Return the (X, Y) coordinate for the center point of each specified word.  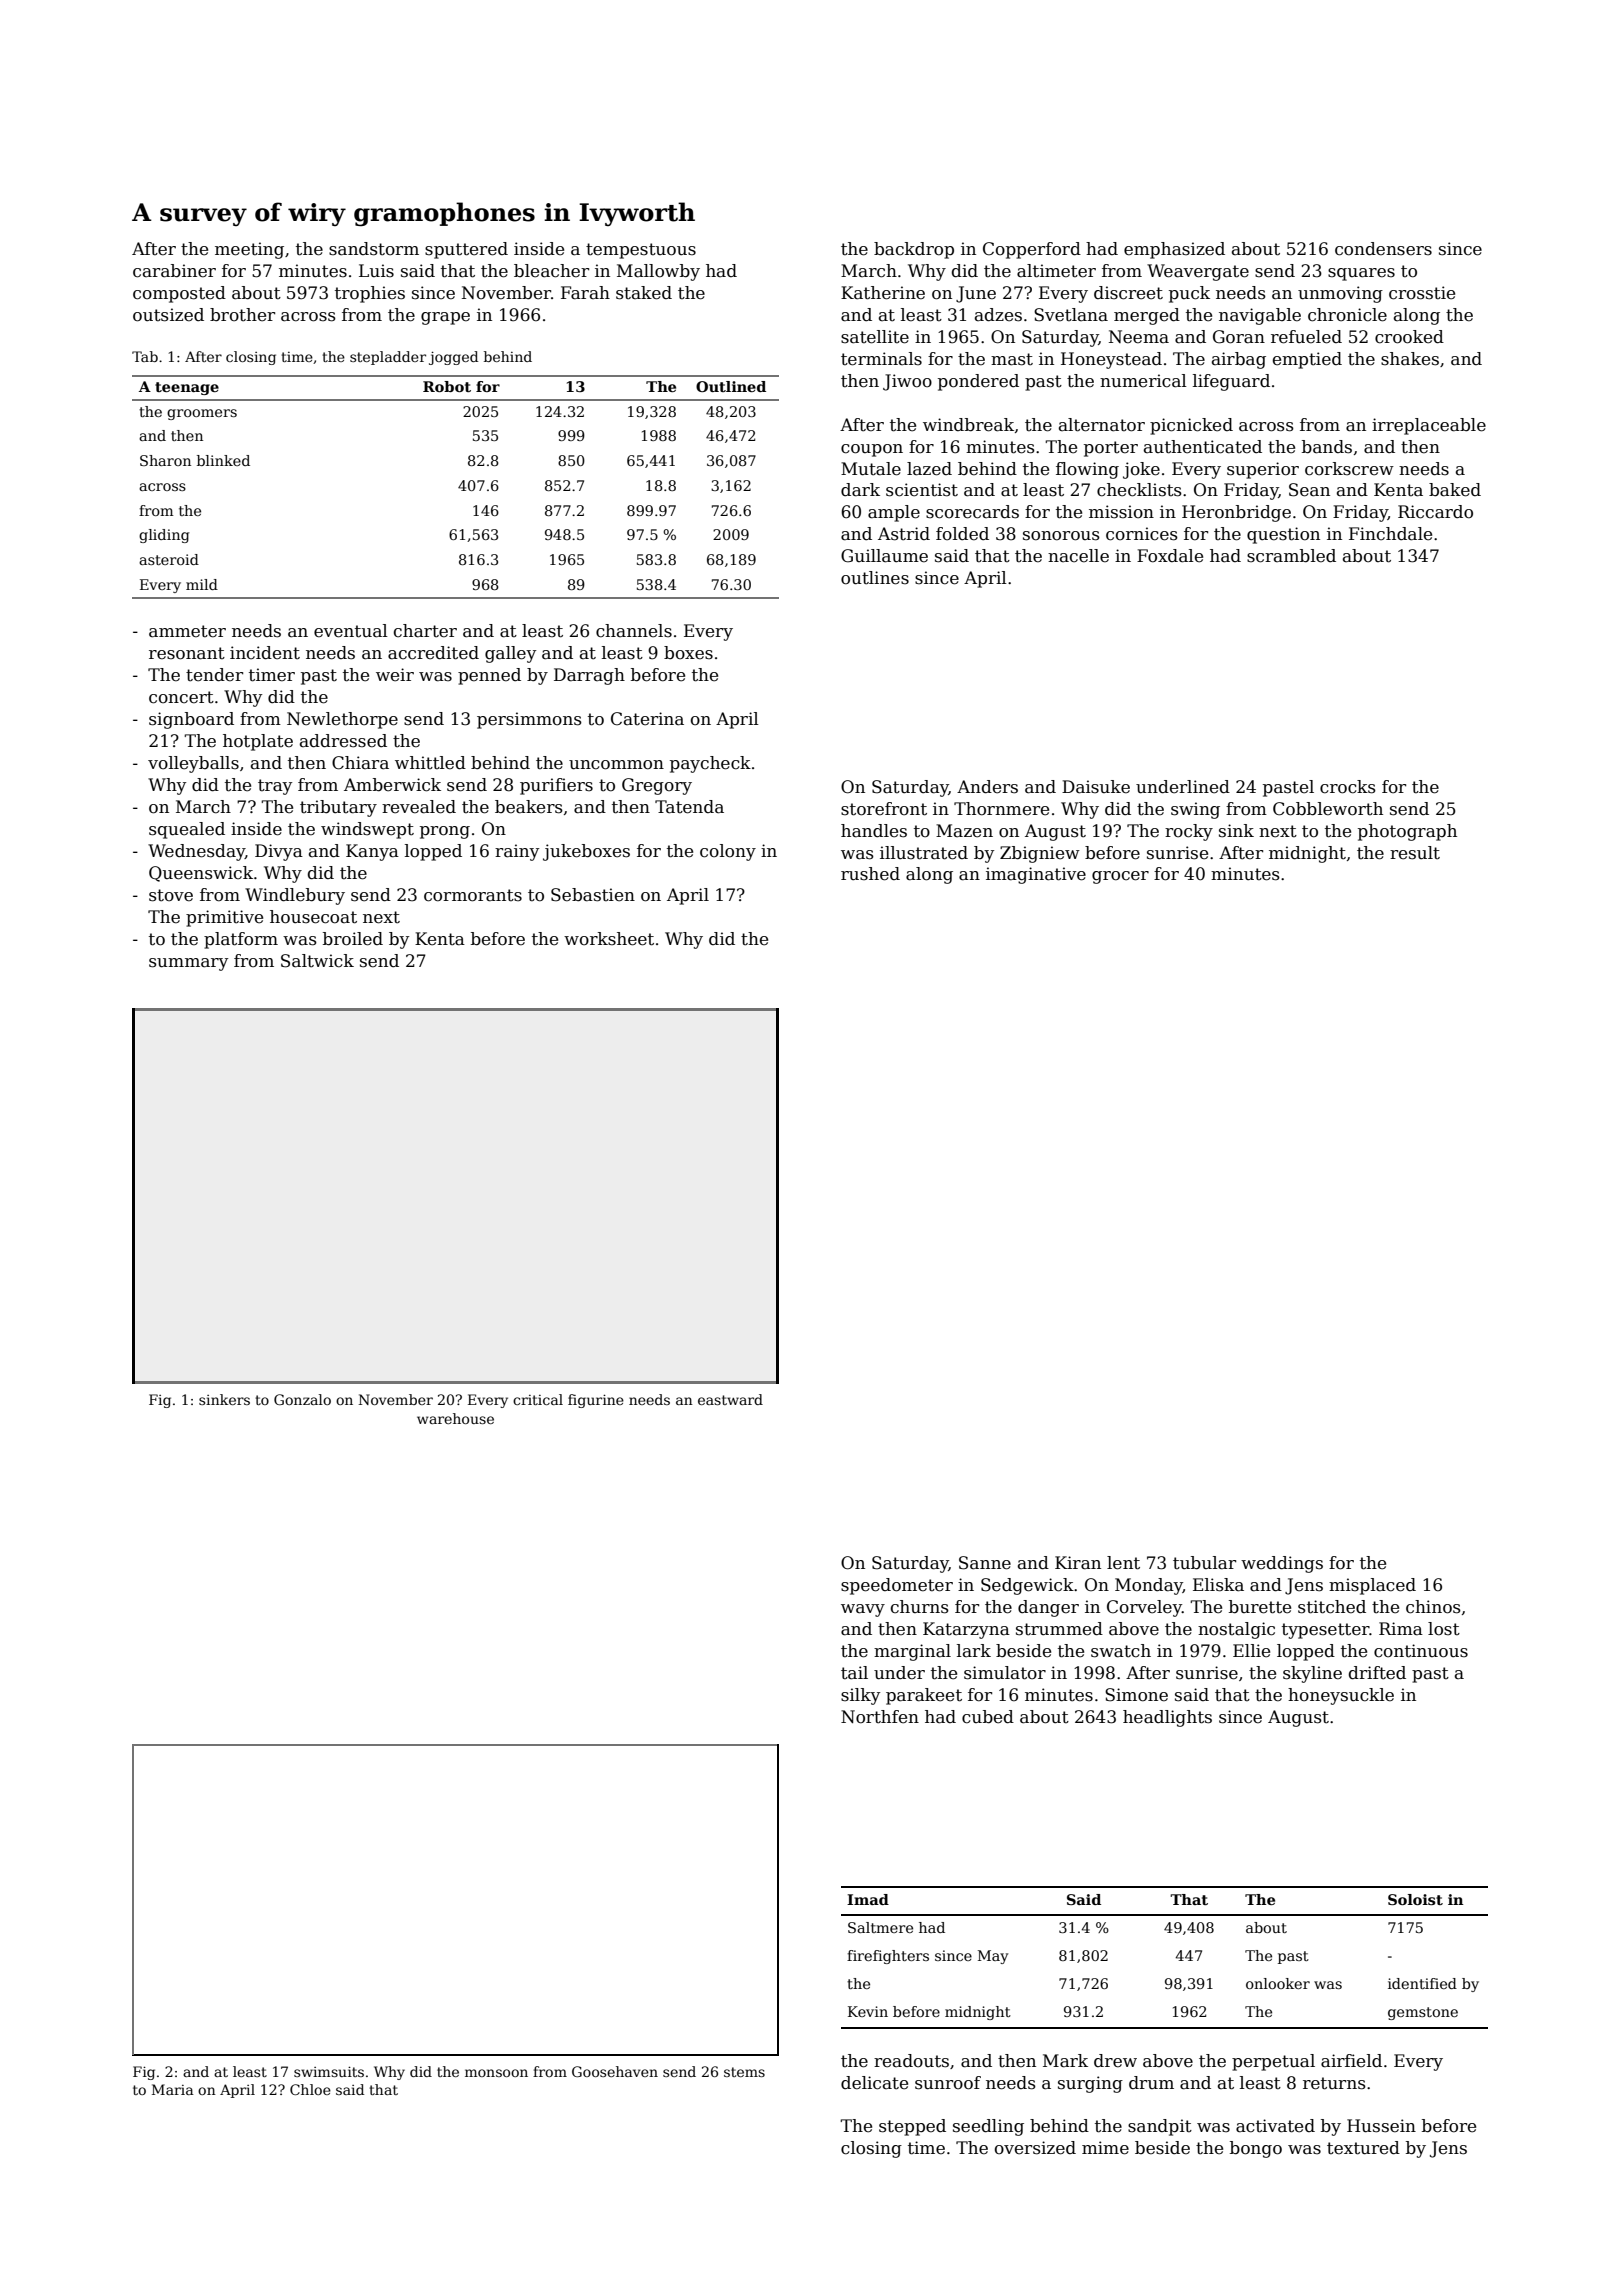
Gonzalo (302, 1399)
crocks (1348, 787)
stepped (912, 2127)
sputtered (466, 250)
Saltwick (317, 961)
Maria (173, 2089)
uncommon (616, 765)
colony (728, 852)
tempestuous (641, 251)
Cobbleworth (1328, 809)
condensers (1383, 249)
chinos (1433, 1607)
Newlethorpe (342, 720)
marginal (912, 1652)
